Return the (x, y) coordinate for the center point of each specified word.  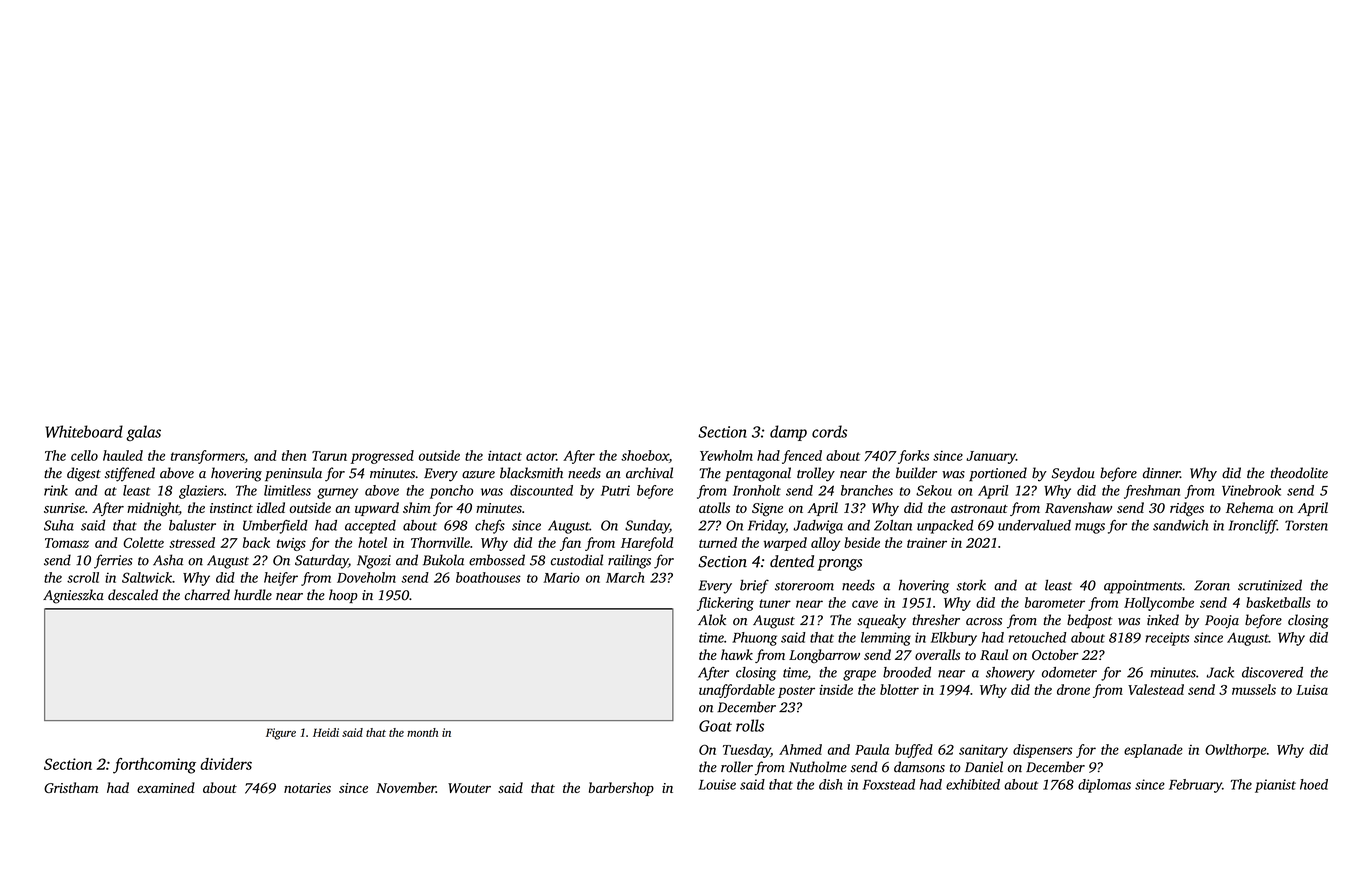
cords (829, 431)
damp (788, 433)
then (294, 455)
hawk (737, 654)
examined (166, 787)
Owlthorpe (1235, 751)
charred (207, 594)
